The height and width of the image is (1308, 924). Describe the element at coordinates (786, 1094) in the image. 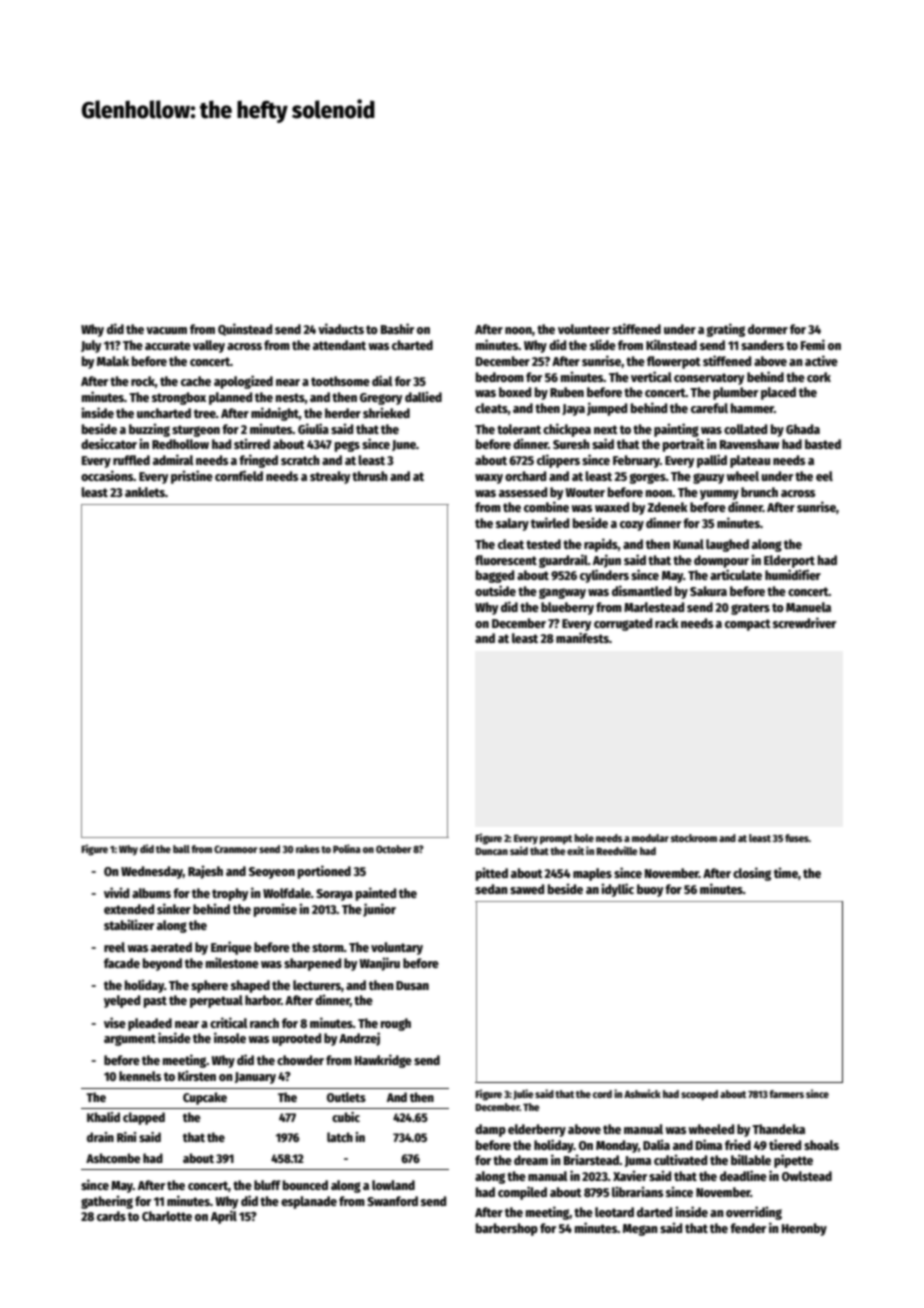

I see `farmers` at that location.
